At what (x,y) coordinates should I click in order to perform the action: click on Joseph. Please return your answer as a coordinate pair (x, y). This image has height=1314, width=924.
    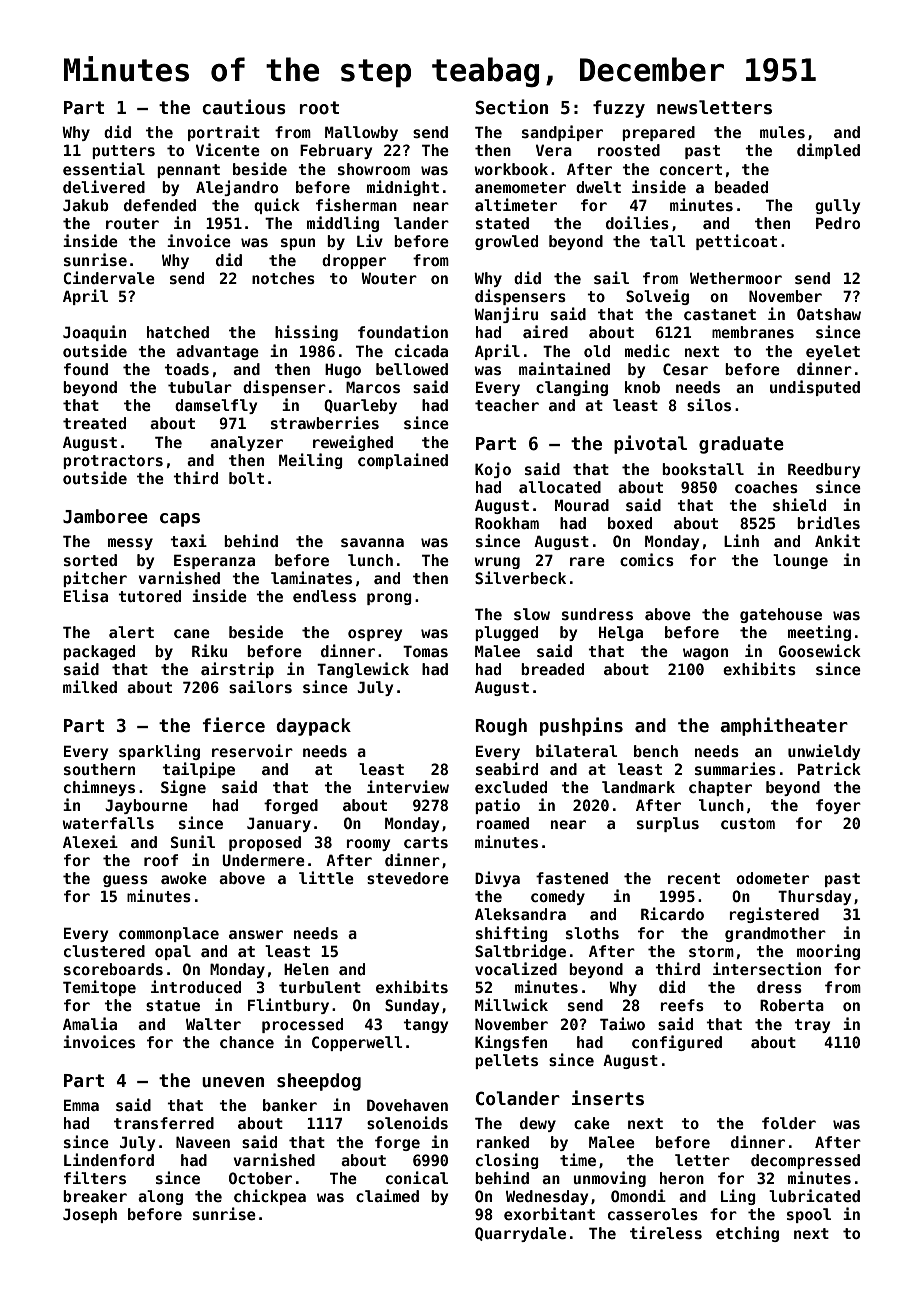
    Looking at the image, I should click on (90, 1215).
